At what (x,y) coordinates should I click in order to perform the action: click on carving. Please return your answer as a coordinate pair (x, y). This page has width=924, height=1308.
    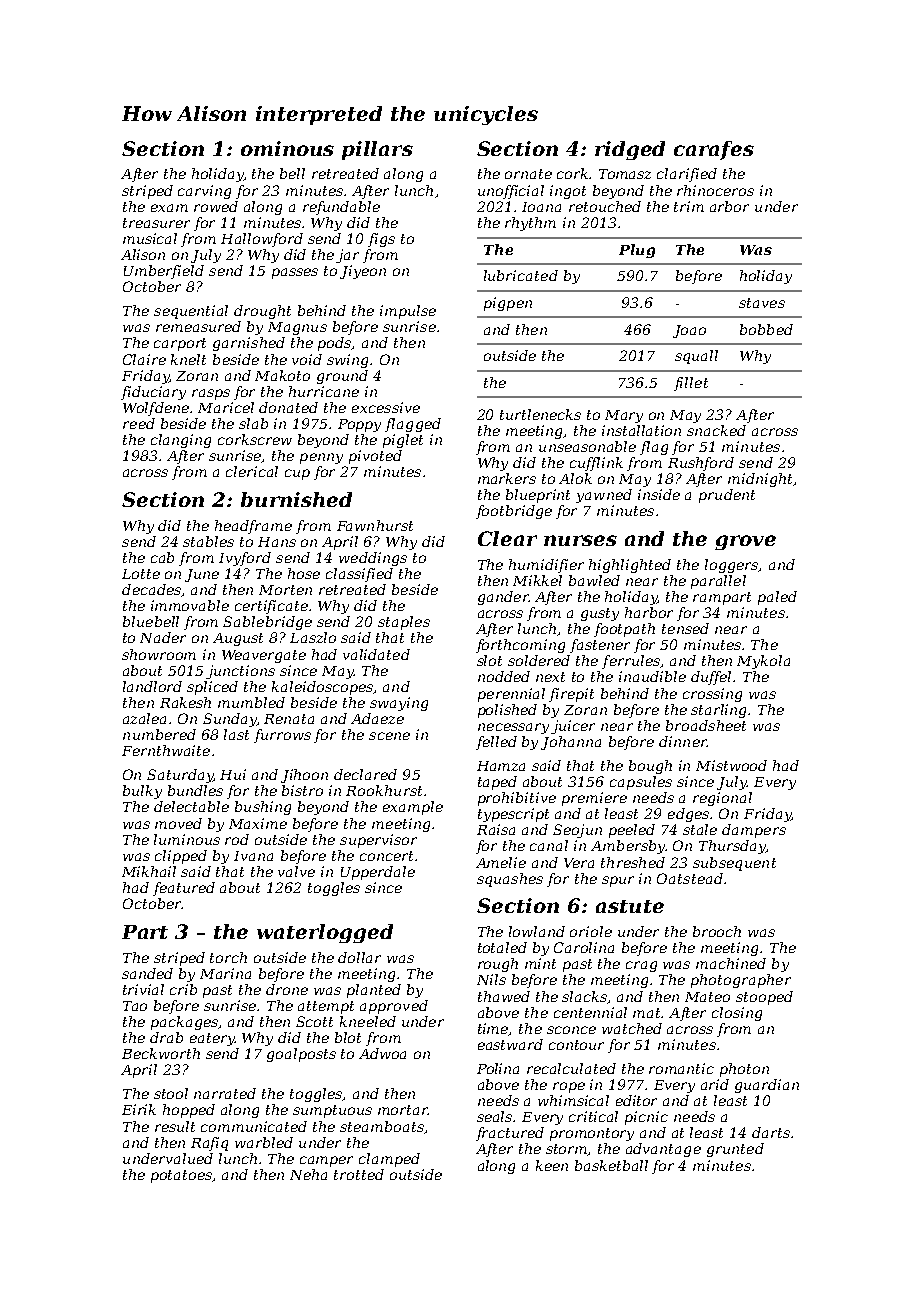
    Looking at the image, I should click on (204, 192).
